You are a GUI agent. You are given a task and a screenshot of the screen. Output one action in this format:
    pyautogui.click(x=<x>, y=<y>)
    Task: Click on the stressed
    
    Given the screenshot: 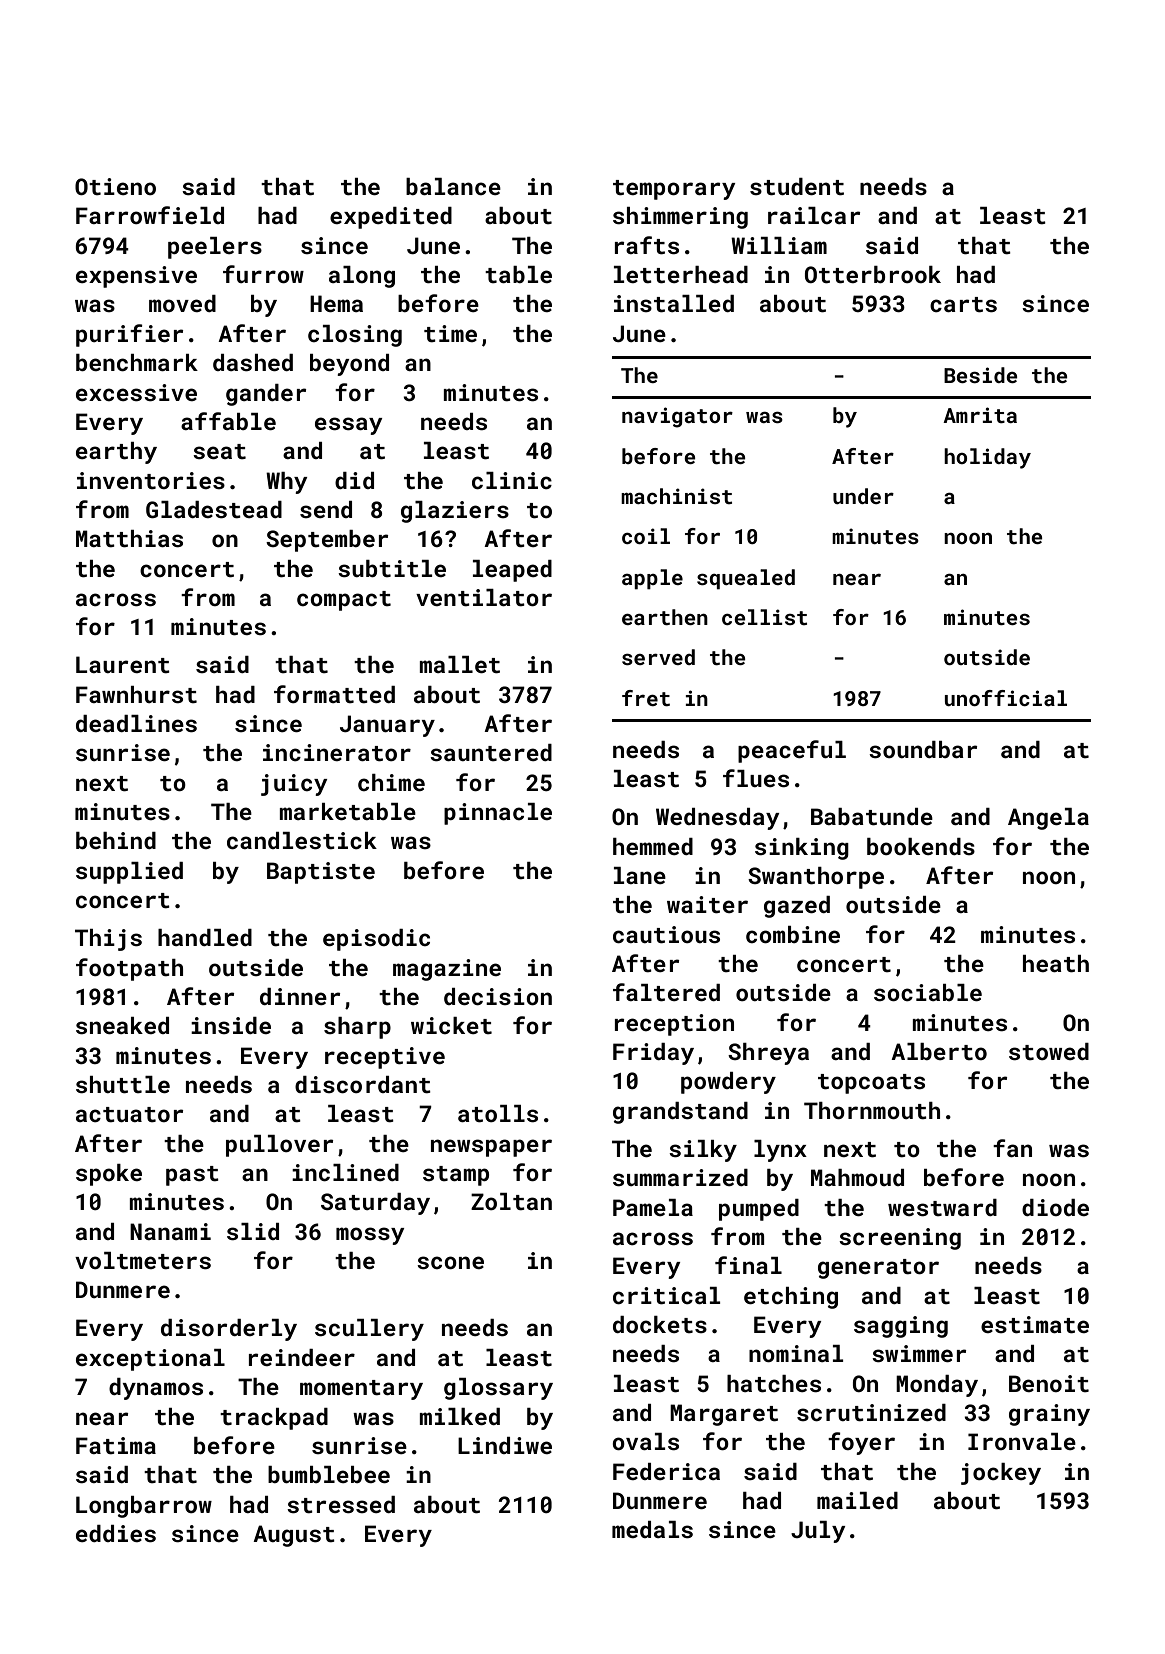 What is the action you would take?
    pyautogui.click(x=341, y=1504)
